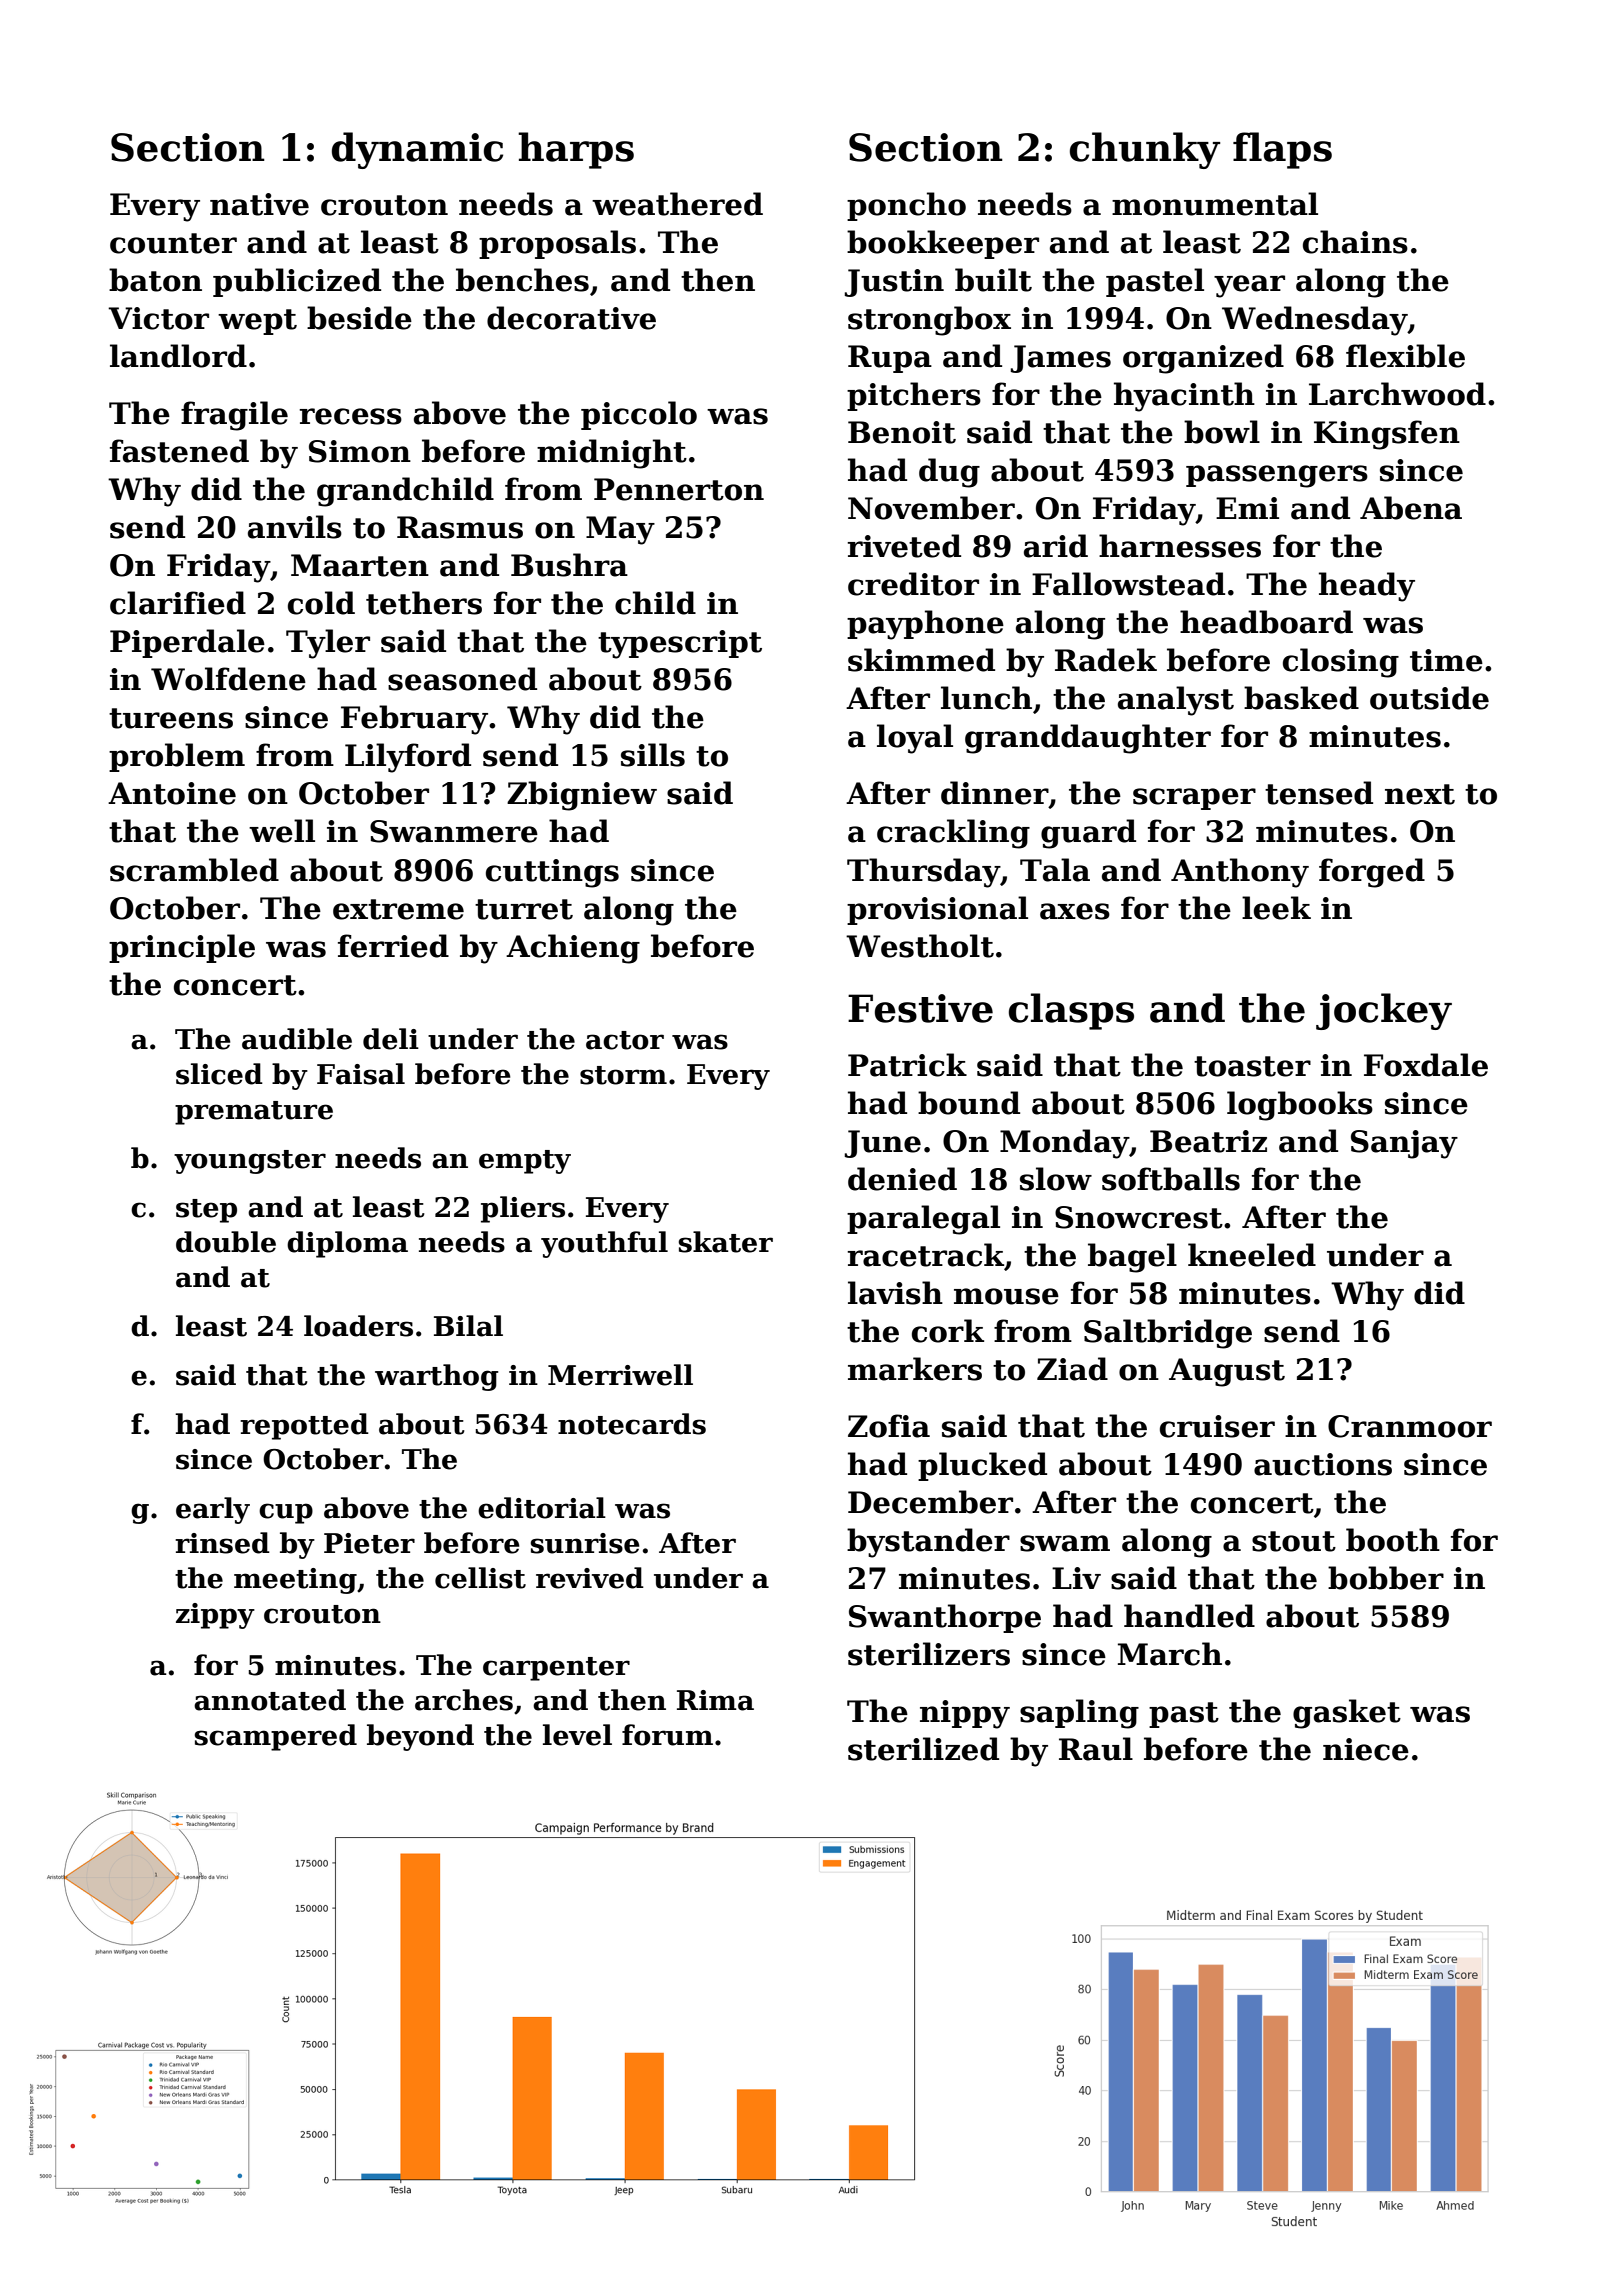  What do you see at coordinates (679, 489) in the page?
I see `Pennerton` at bounding box center [679, 489].
